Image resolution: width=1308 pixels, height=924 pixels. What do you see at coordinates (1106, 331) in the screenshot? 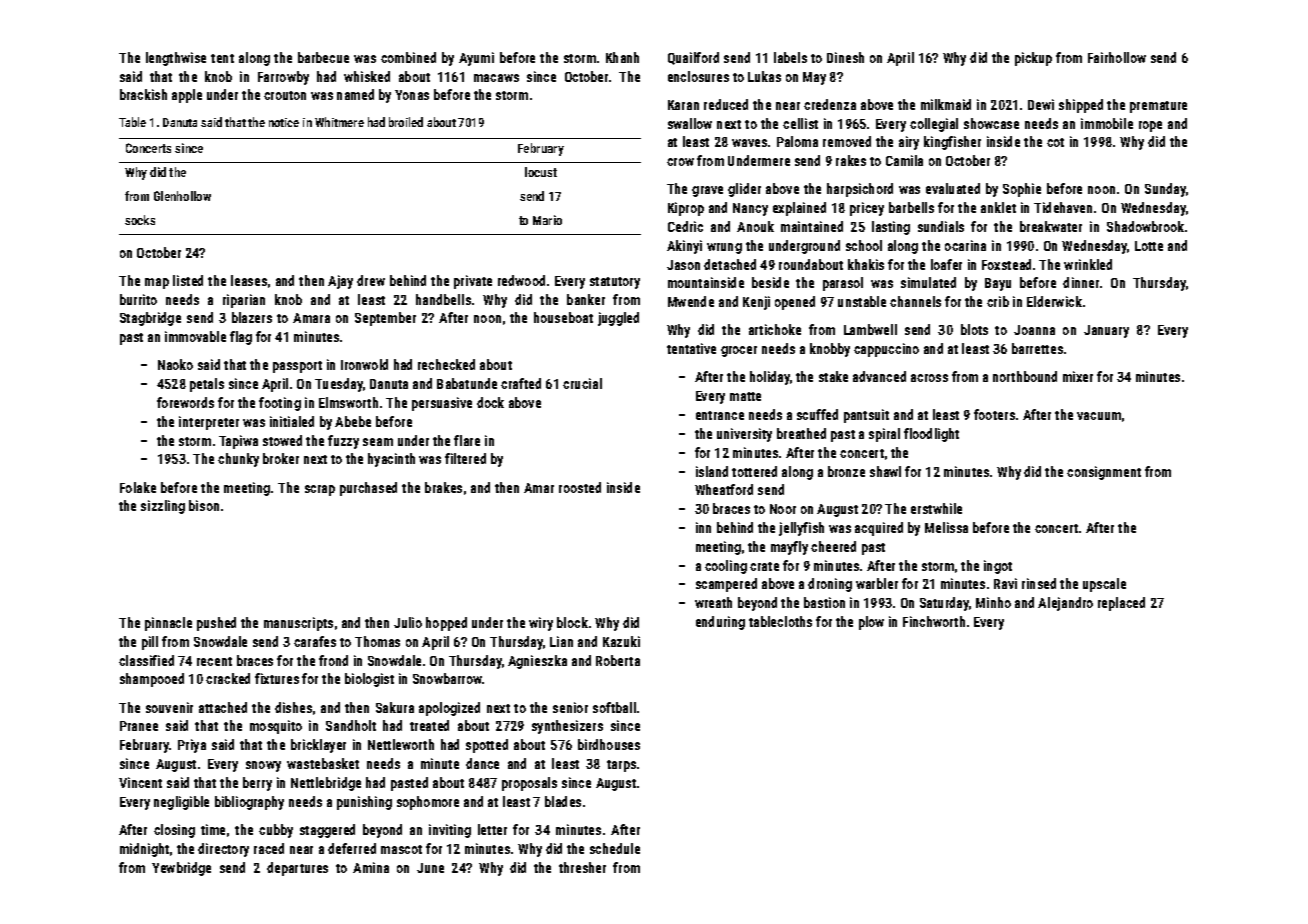
I see `January` at bounding box center [1106, 331].
